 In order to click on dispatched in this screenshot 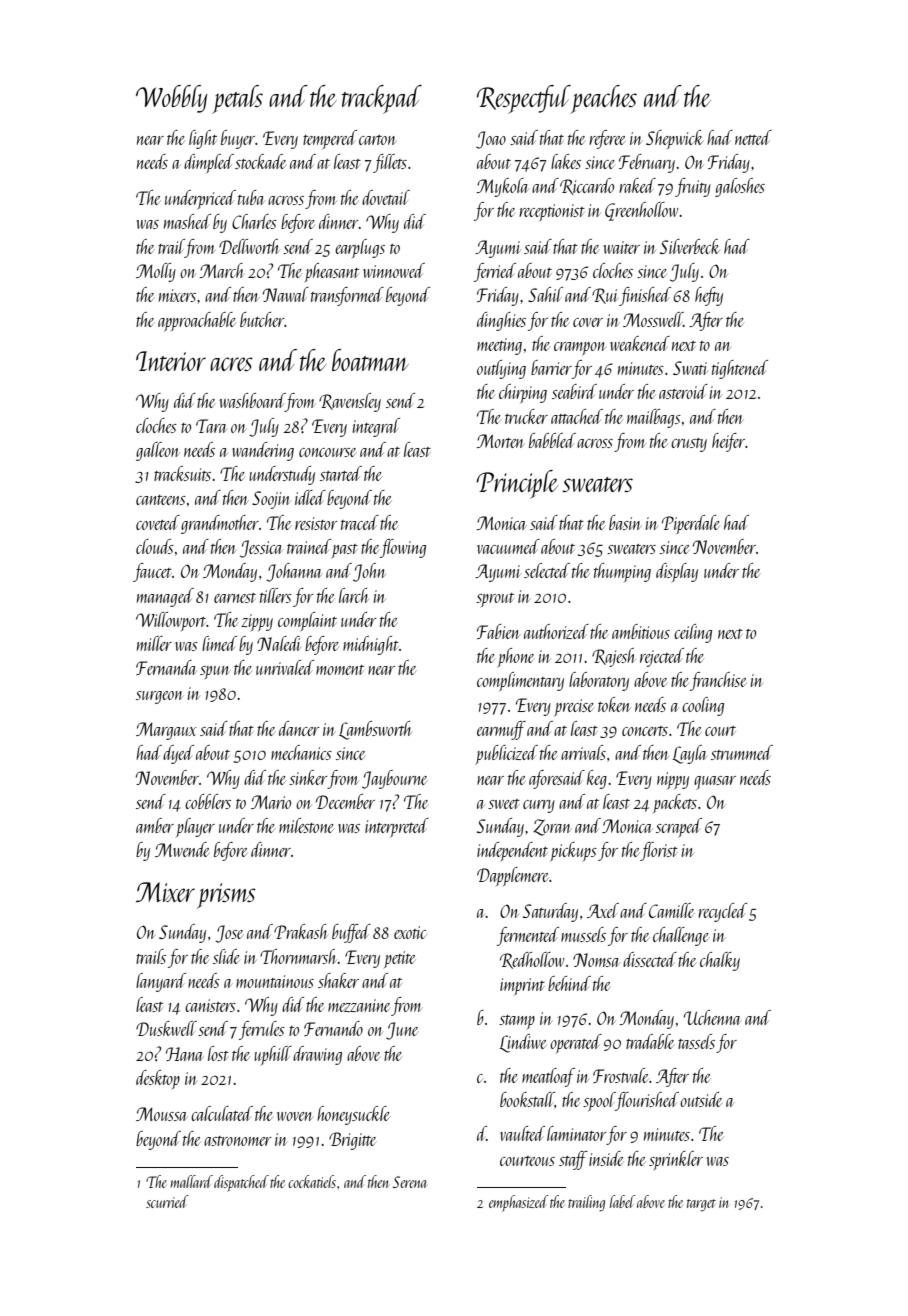, I will do `click(241, 1183)`.
